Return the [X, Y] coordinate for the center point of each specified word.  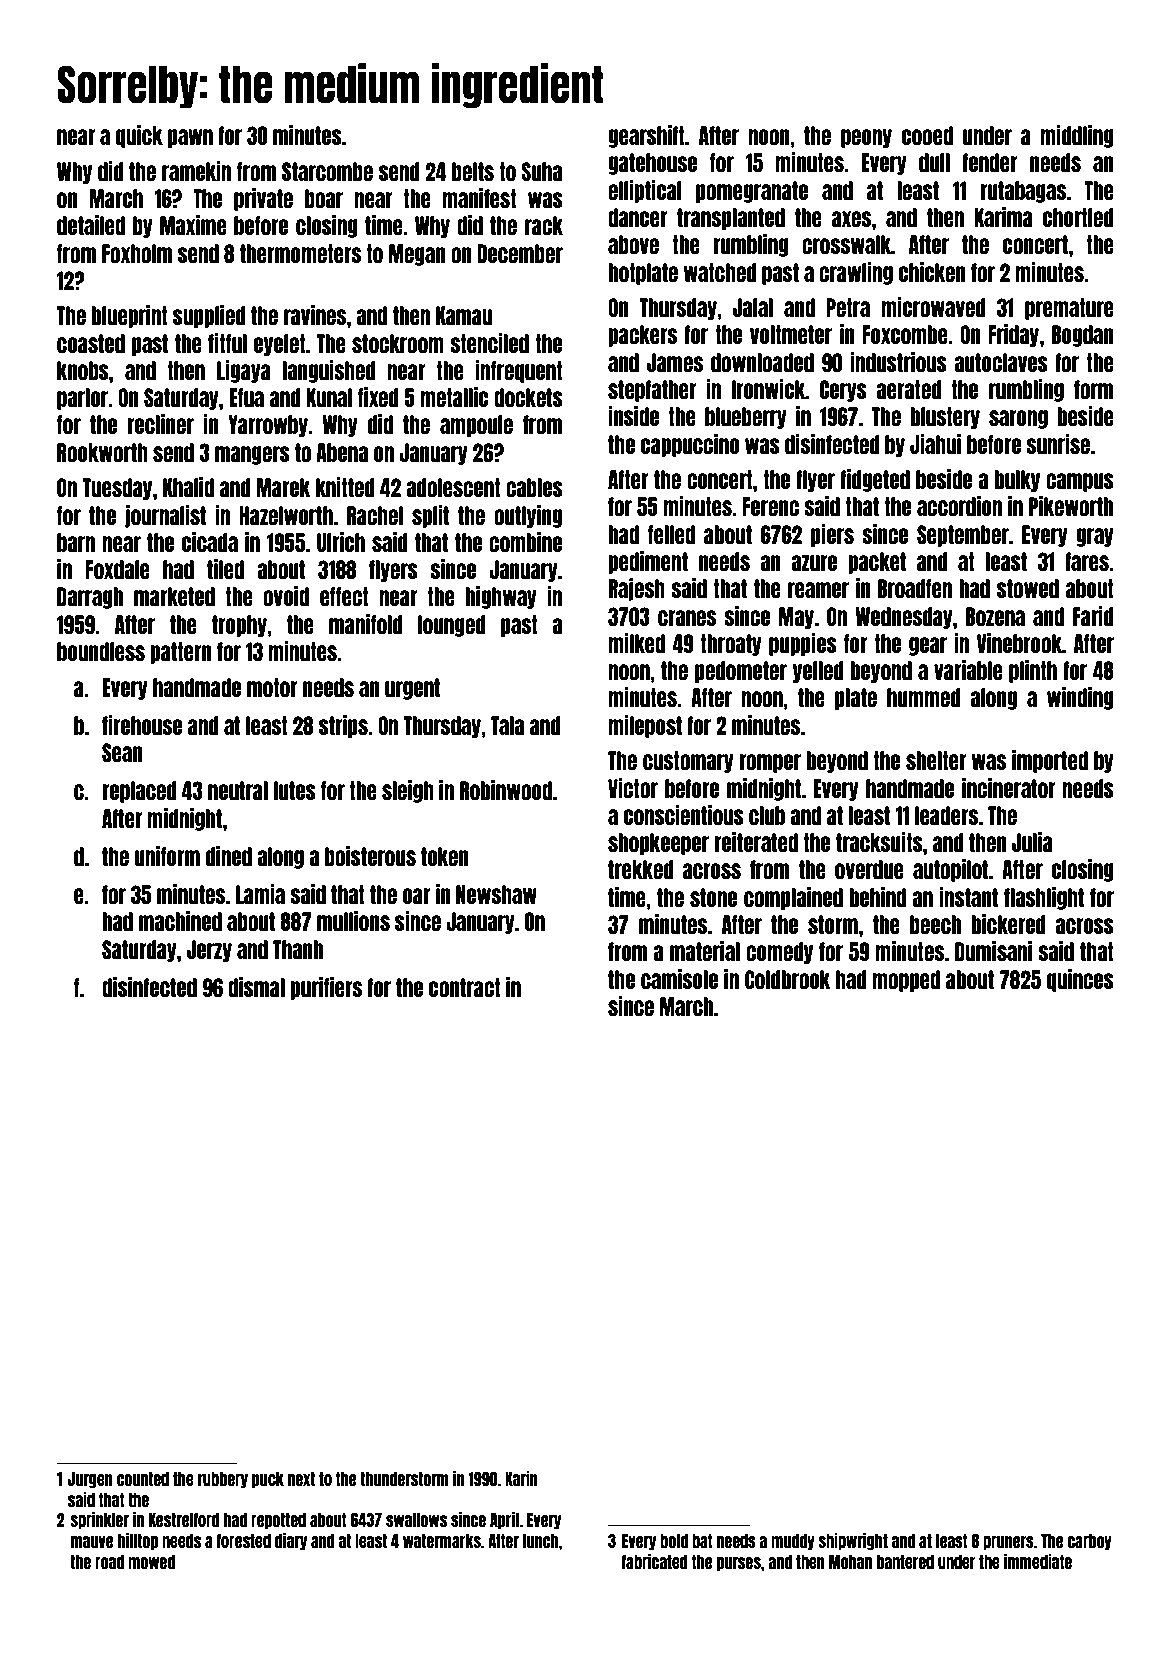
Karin [521, 1478]
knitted [345, 487]
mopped [906, 981]
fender [990, 162]
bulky [1017, 481]
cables [534, 487]
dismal [256, 987]
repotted [278, 1521]
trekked [641, 869]
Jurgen [90, 1480]
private [263, 199]
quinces [1080, 980]
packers [642, 336]
